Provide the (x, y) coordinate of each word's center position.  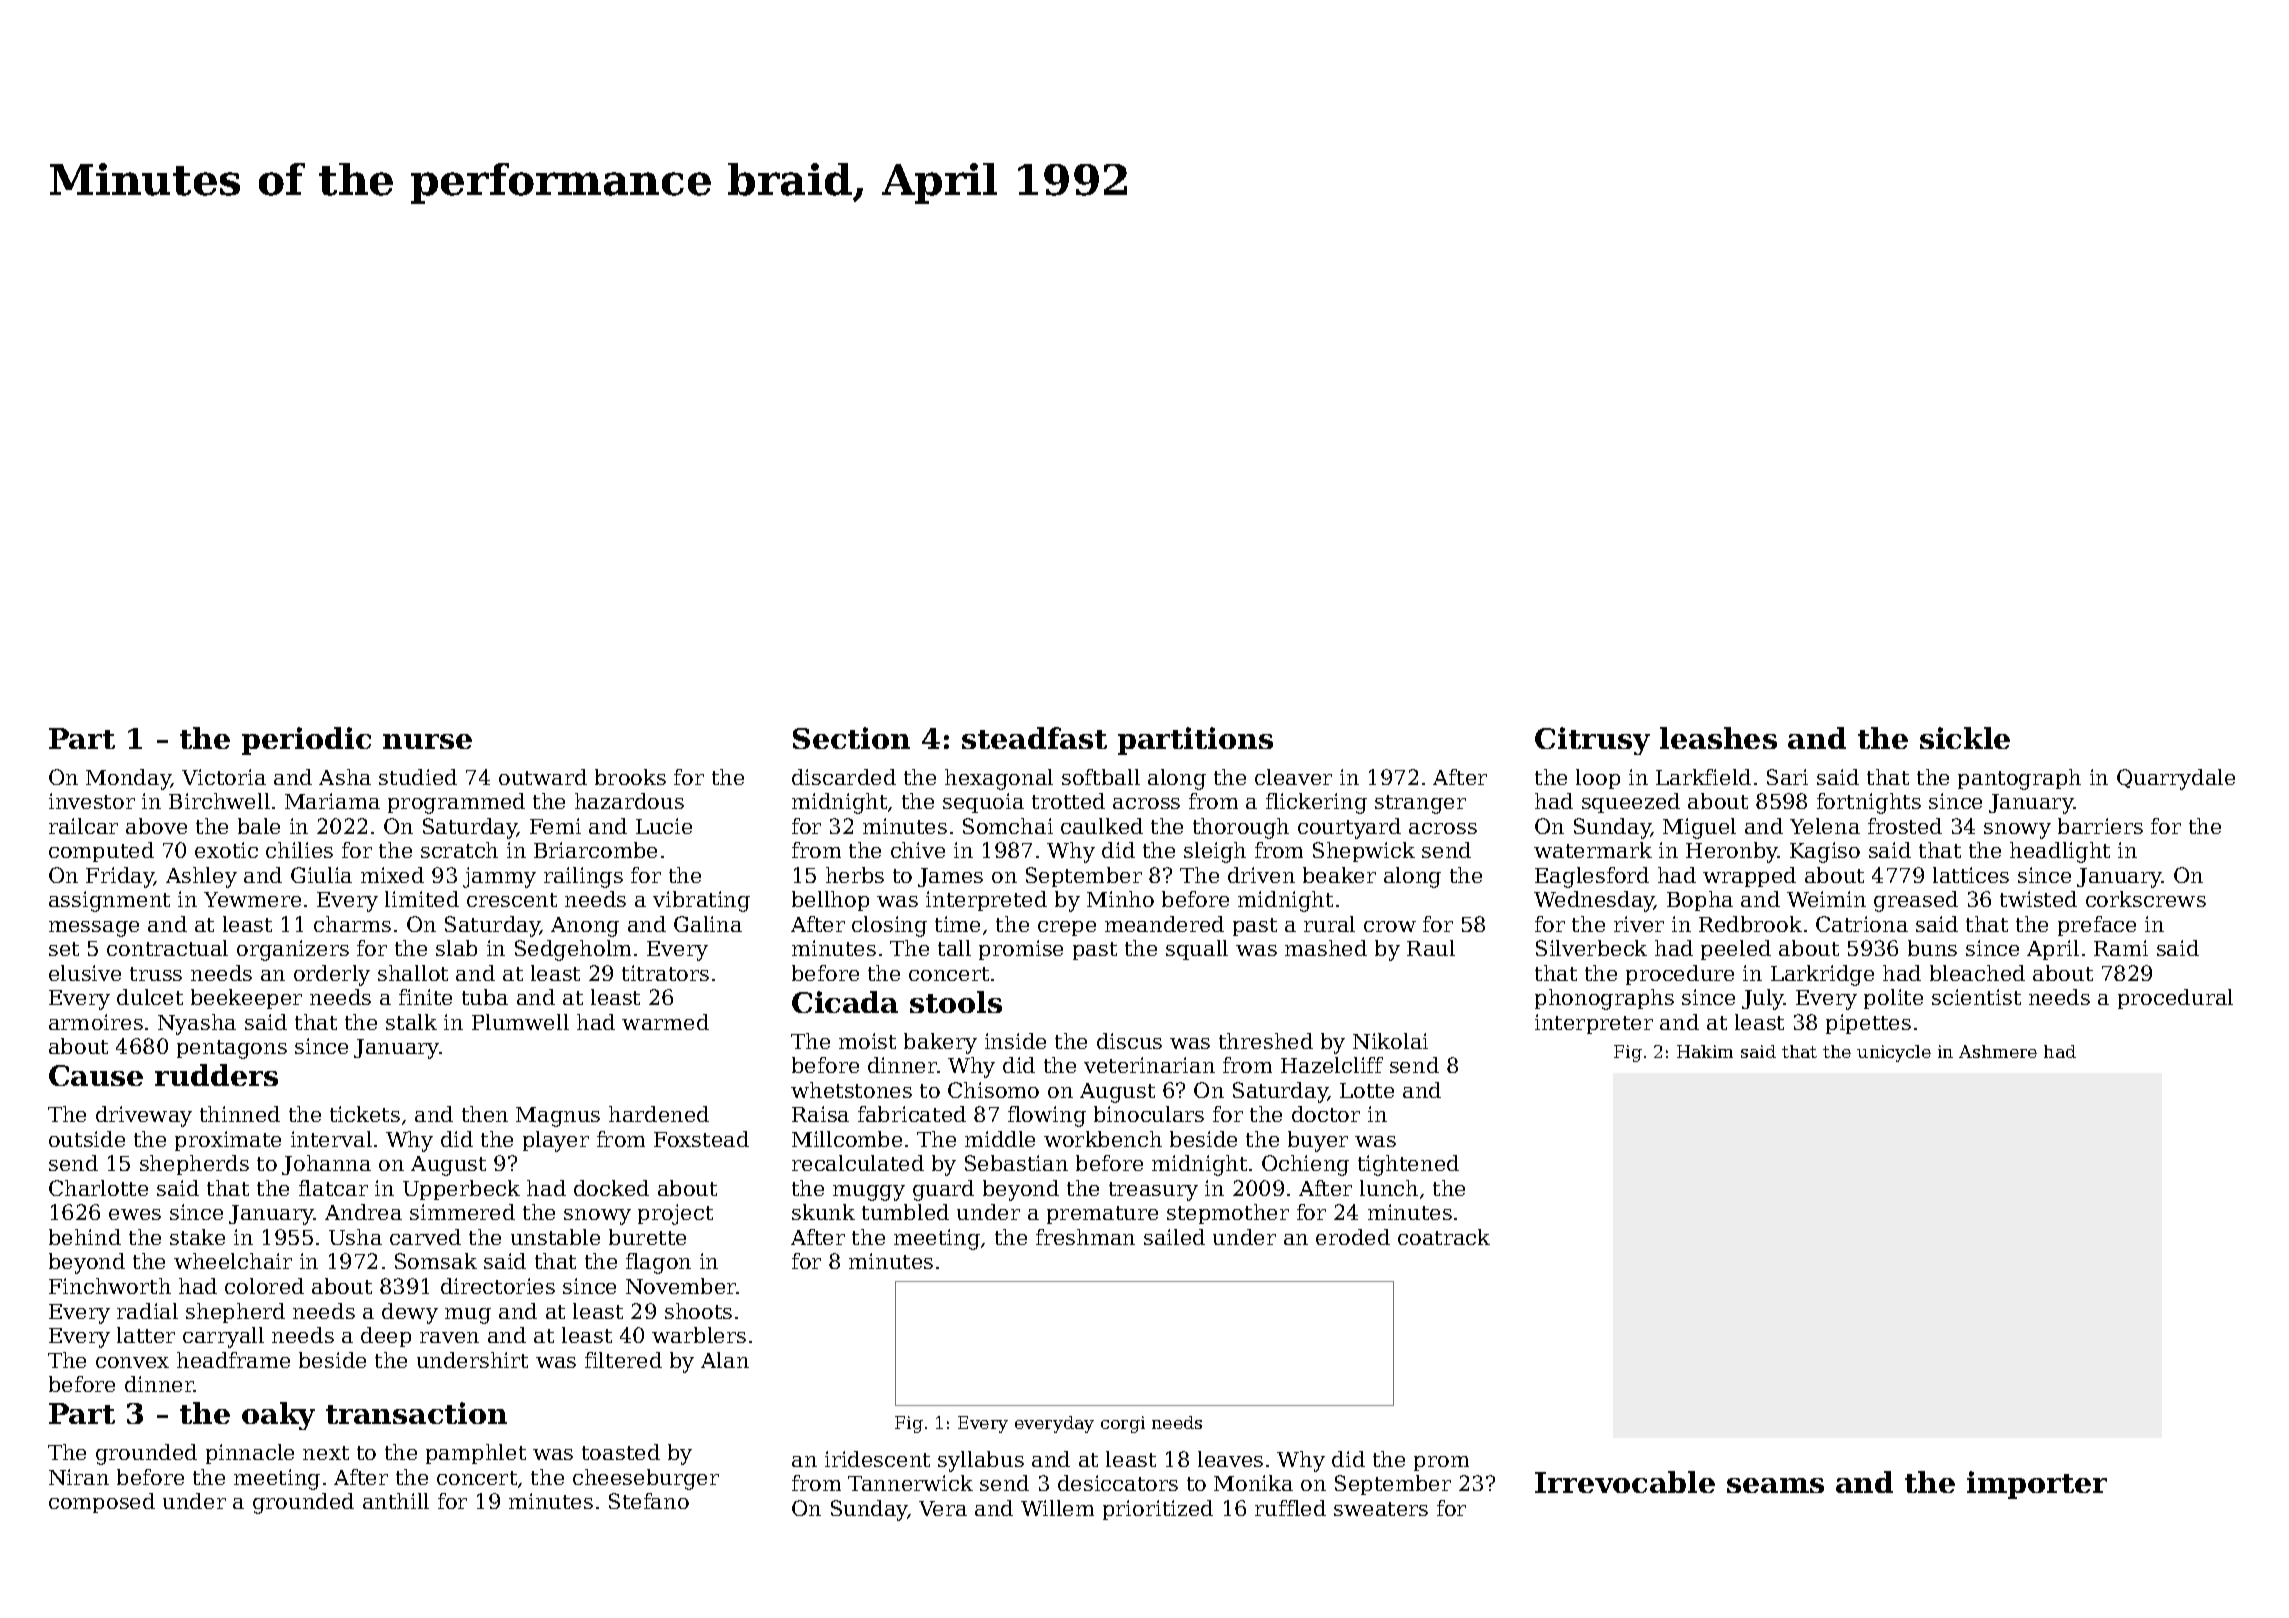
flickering (1316, 803)
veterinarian (1149, 1065)
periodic (306, 741)
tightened (1408, 1165)
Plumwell (520, 1022)
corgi (1123, 1424)
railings (583, 877)
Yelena (1825, 826)
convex (132, 1362)
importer (2037, 1485)
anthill (396, 1501)
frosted (1905, 826)
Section (851, 738)
